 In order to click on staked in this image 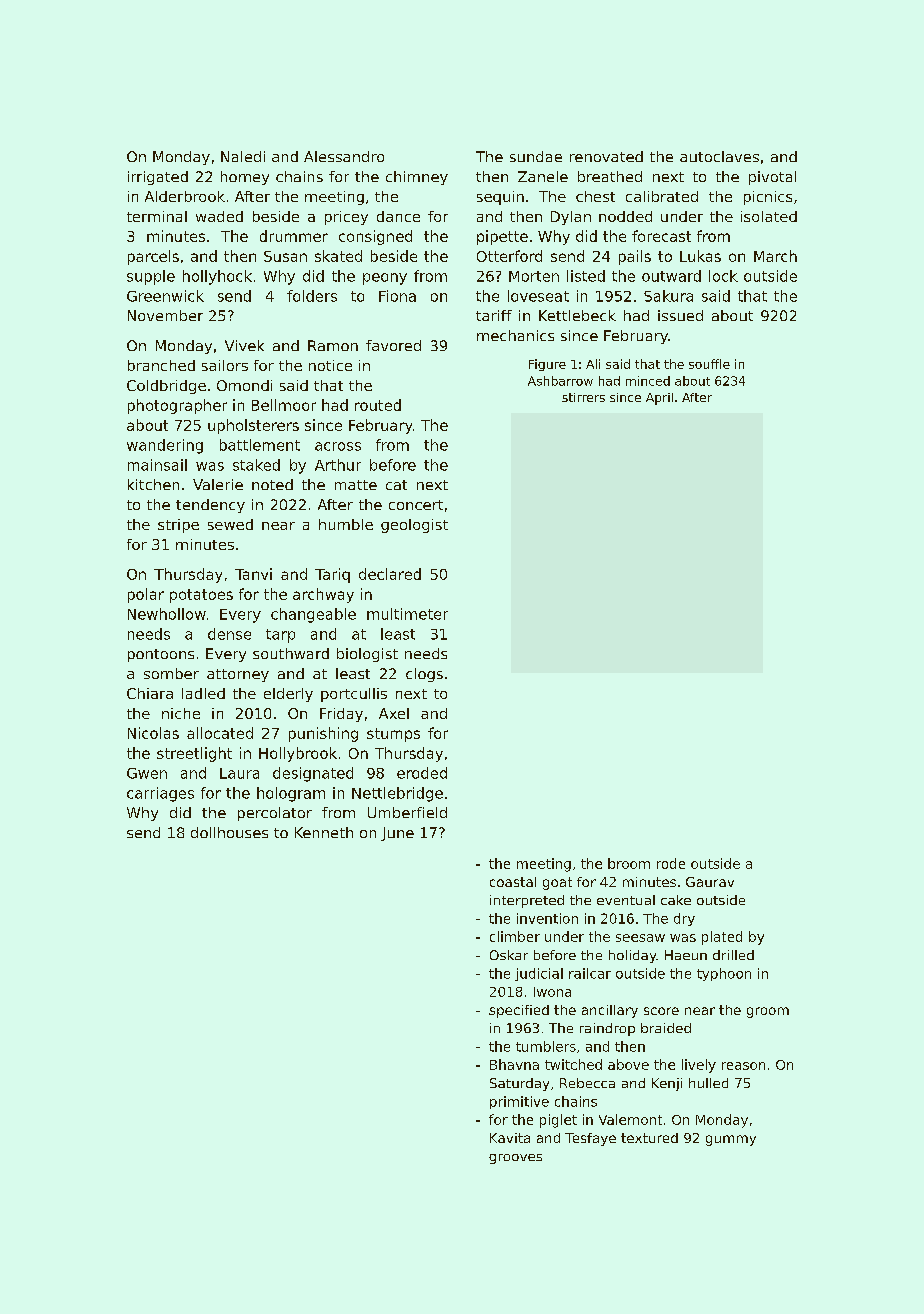, I will do `click(256, 465)`.
